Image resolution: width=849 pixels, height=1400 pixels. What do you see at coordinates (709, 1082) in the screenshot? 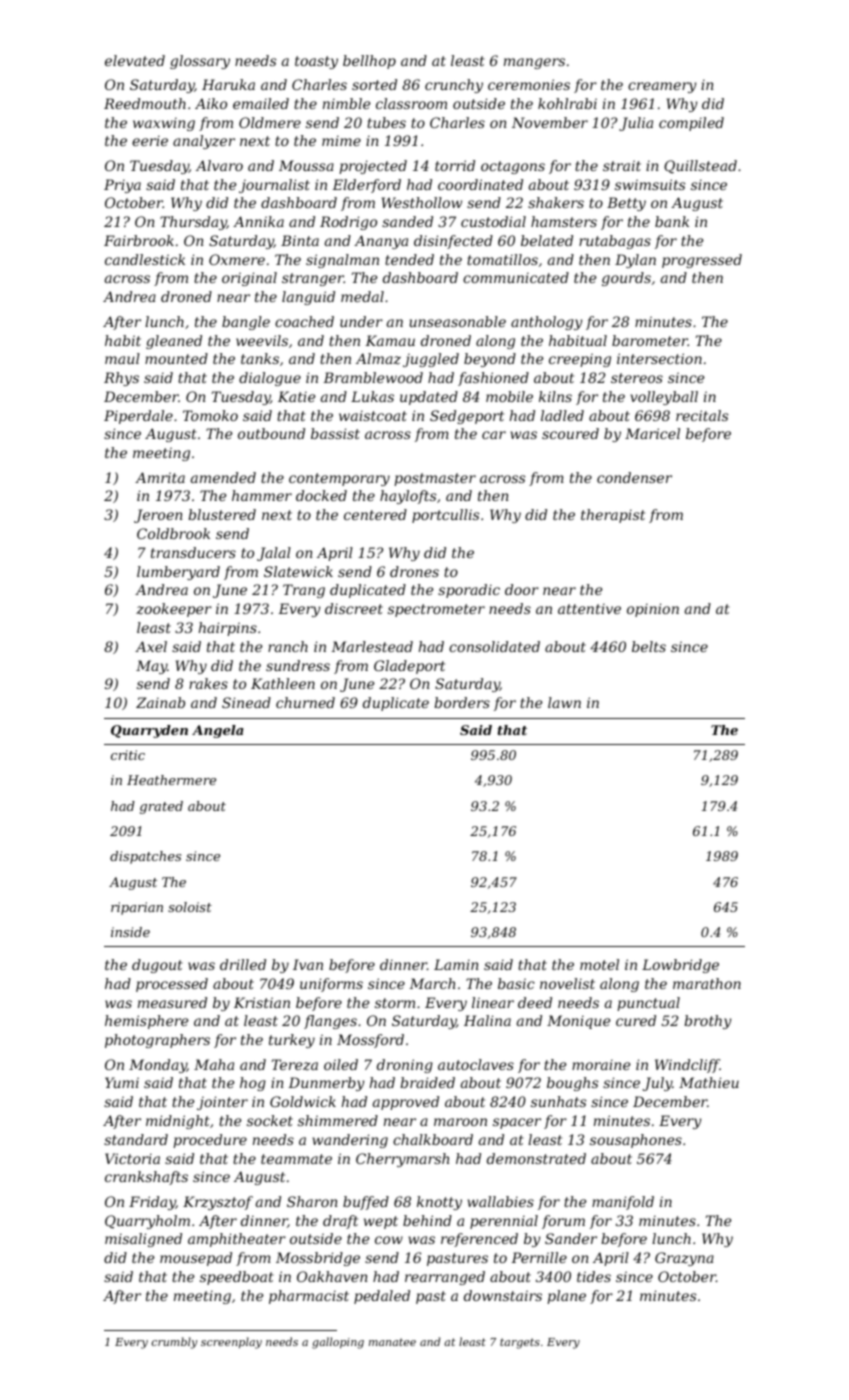
I see `Mathieu` at bounding box center [709, 1082].
